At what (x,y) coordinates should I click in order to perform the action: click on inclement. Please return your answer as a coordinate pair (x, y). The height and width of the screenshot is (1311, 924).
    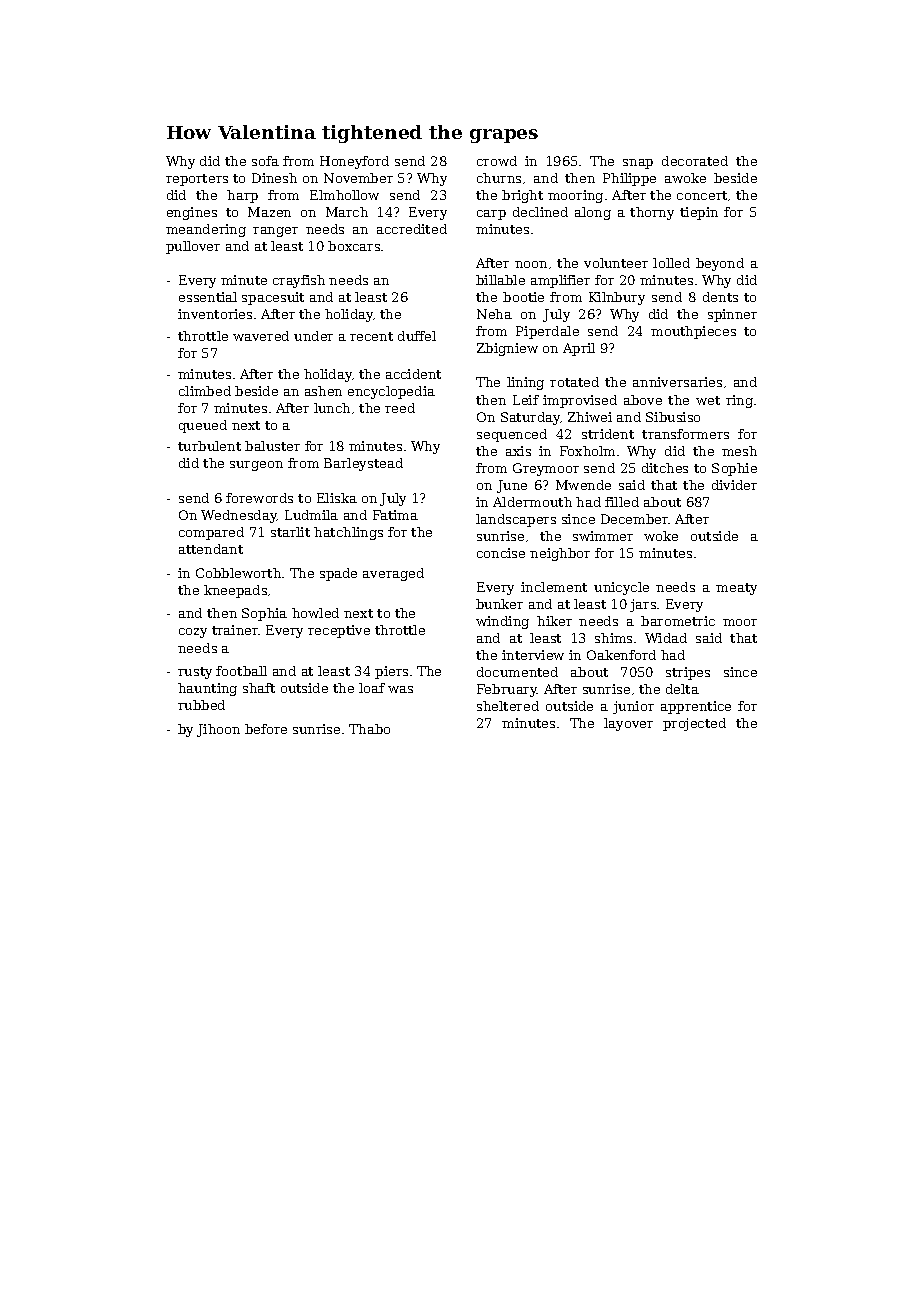
    Looking at the image, I should click on (554, 587).
